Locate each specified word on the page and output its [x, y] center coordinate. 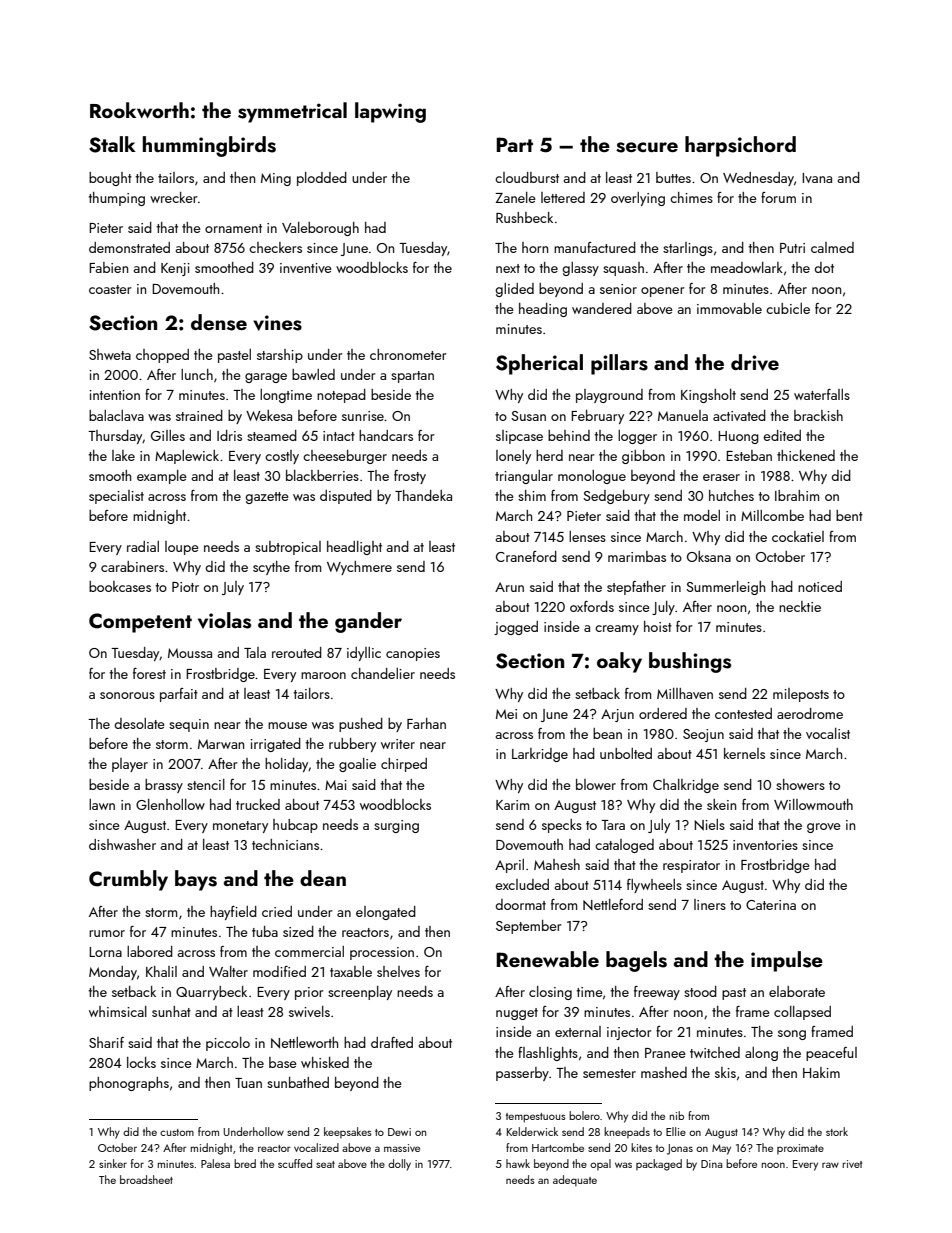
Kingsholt [708, 396]
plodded [322, 179]
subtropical [288, 548]
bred [245, 1163]
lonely [513, 457]
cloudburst [527, 177]
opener [663, 292]
